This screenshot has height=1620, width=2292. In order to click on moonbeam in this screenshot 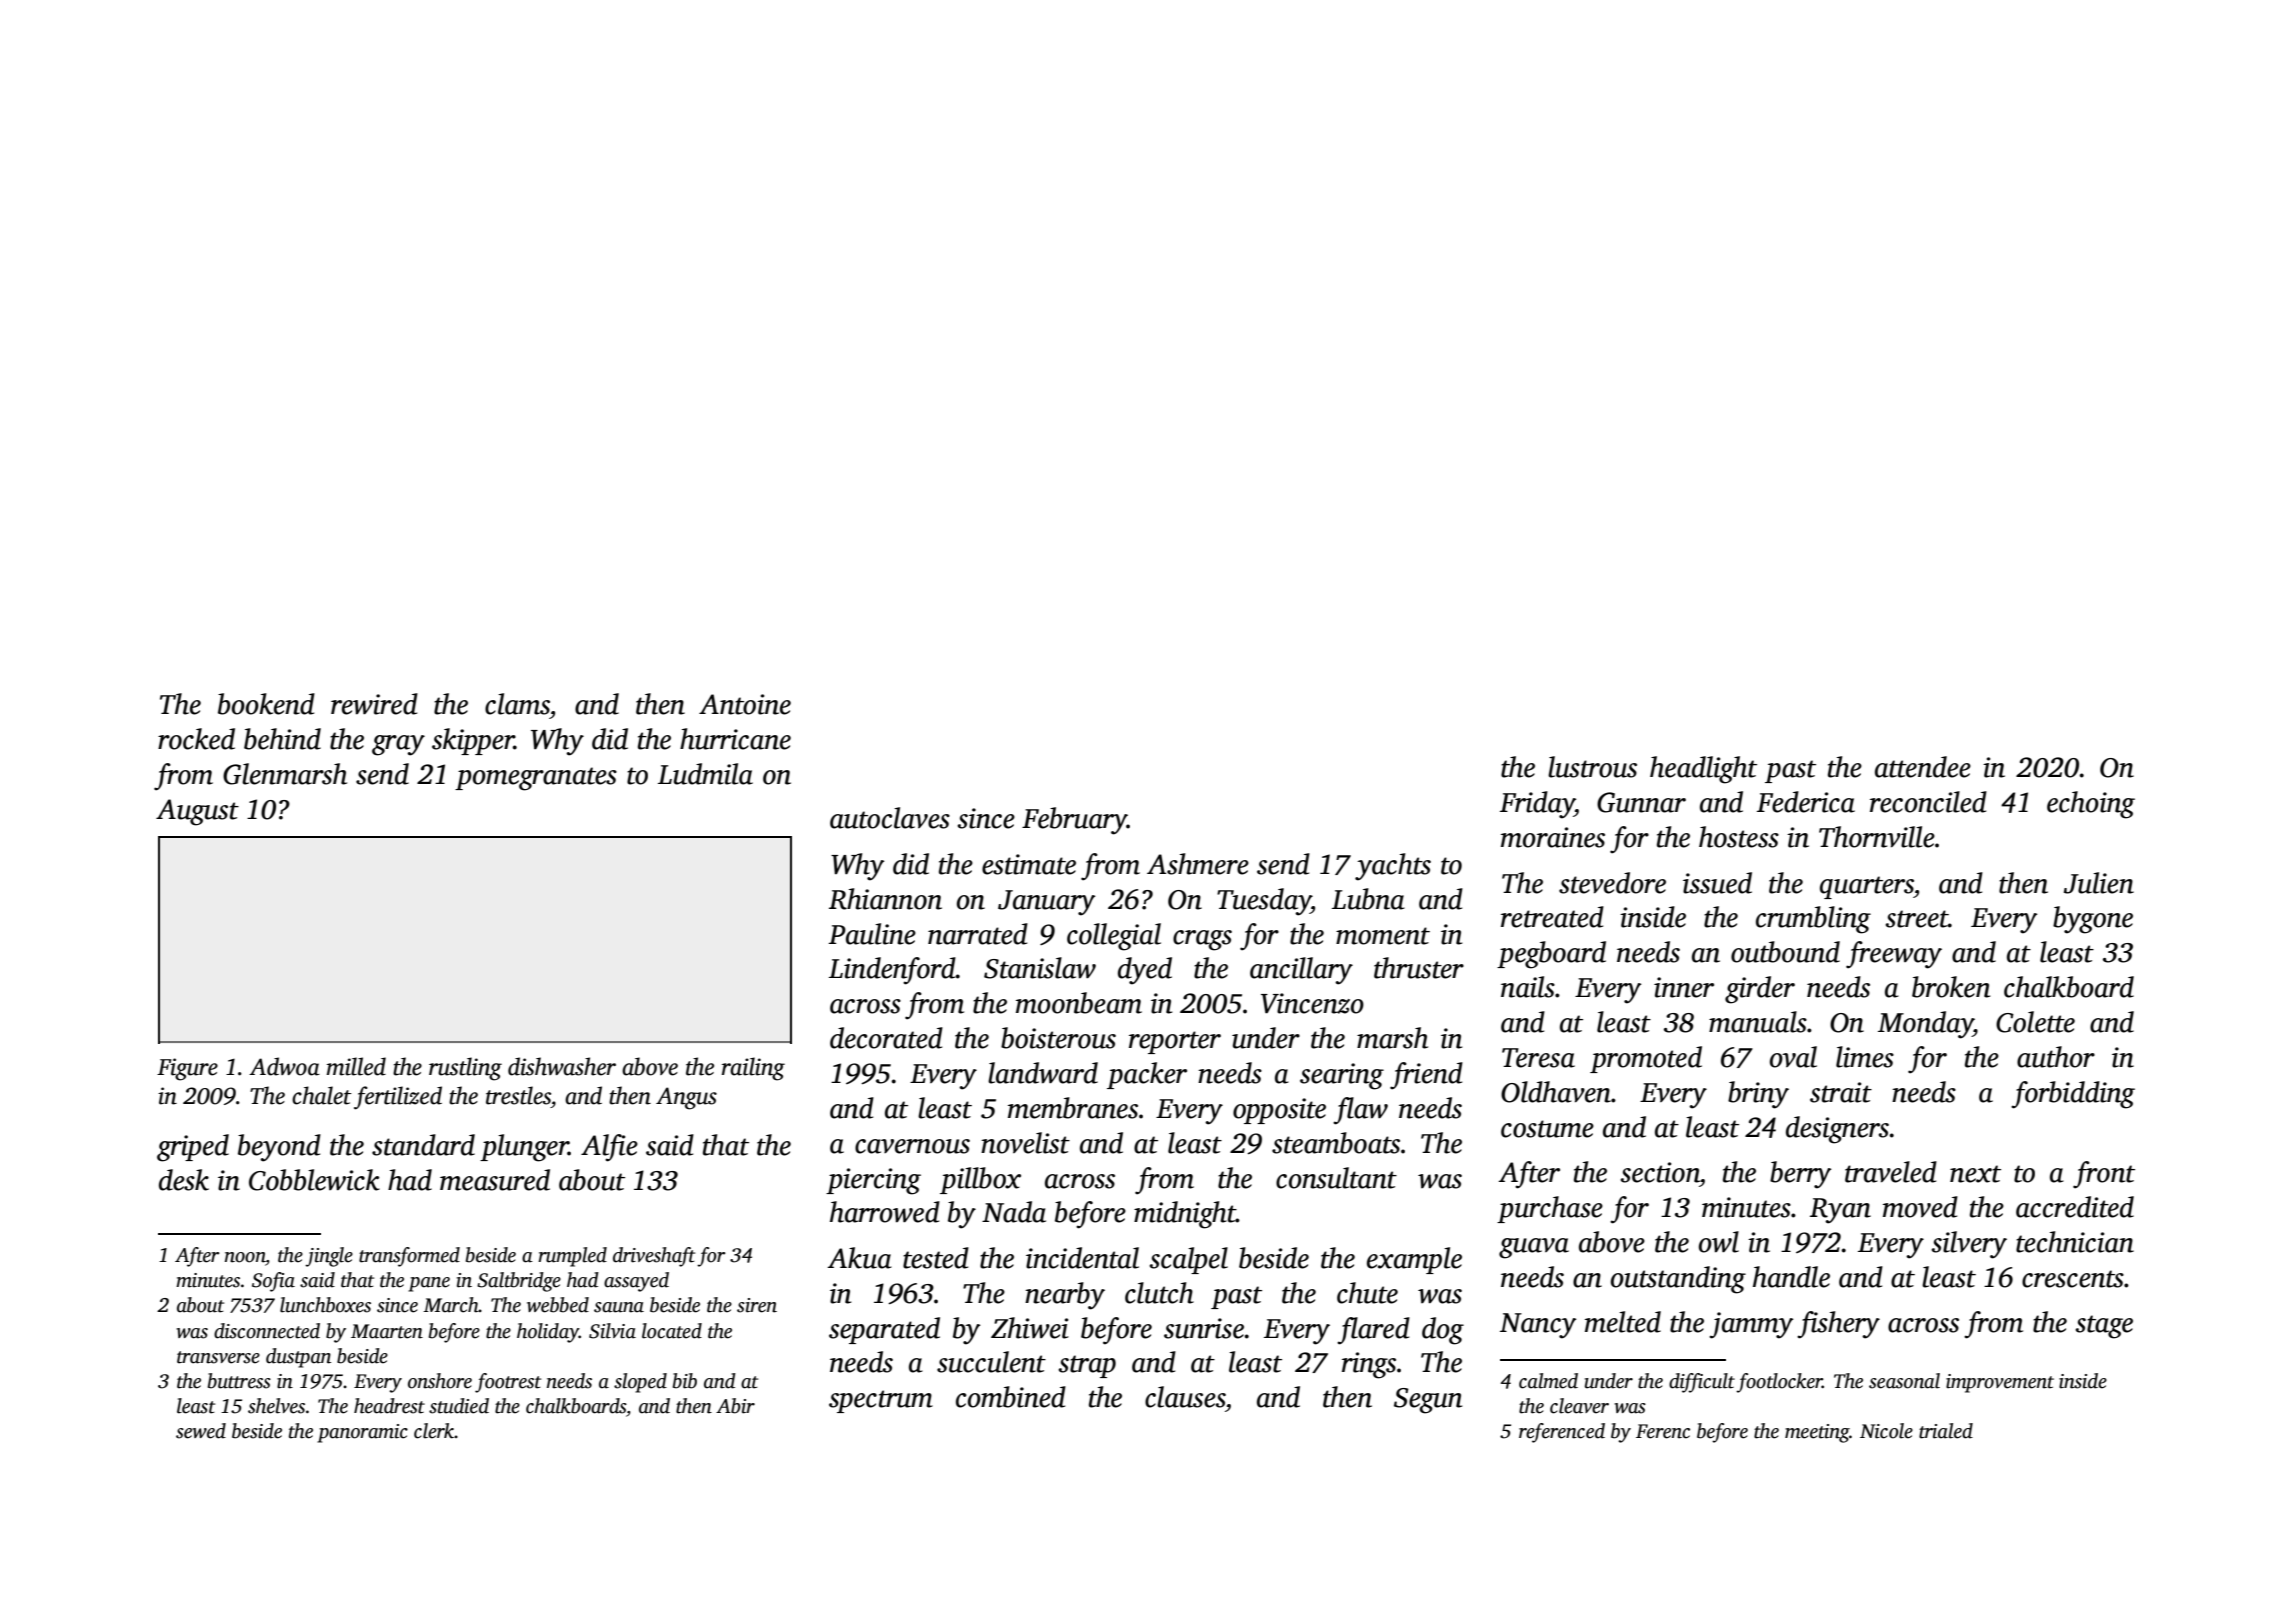, I will do `click(1079, 1003)`.
